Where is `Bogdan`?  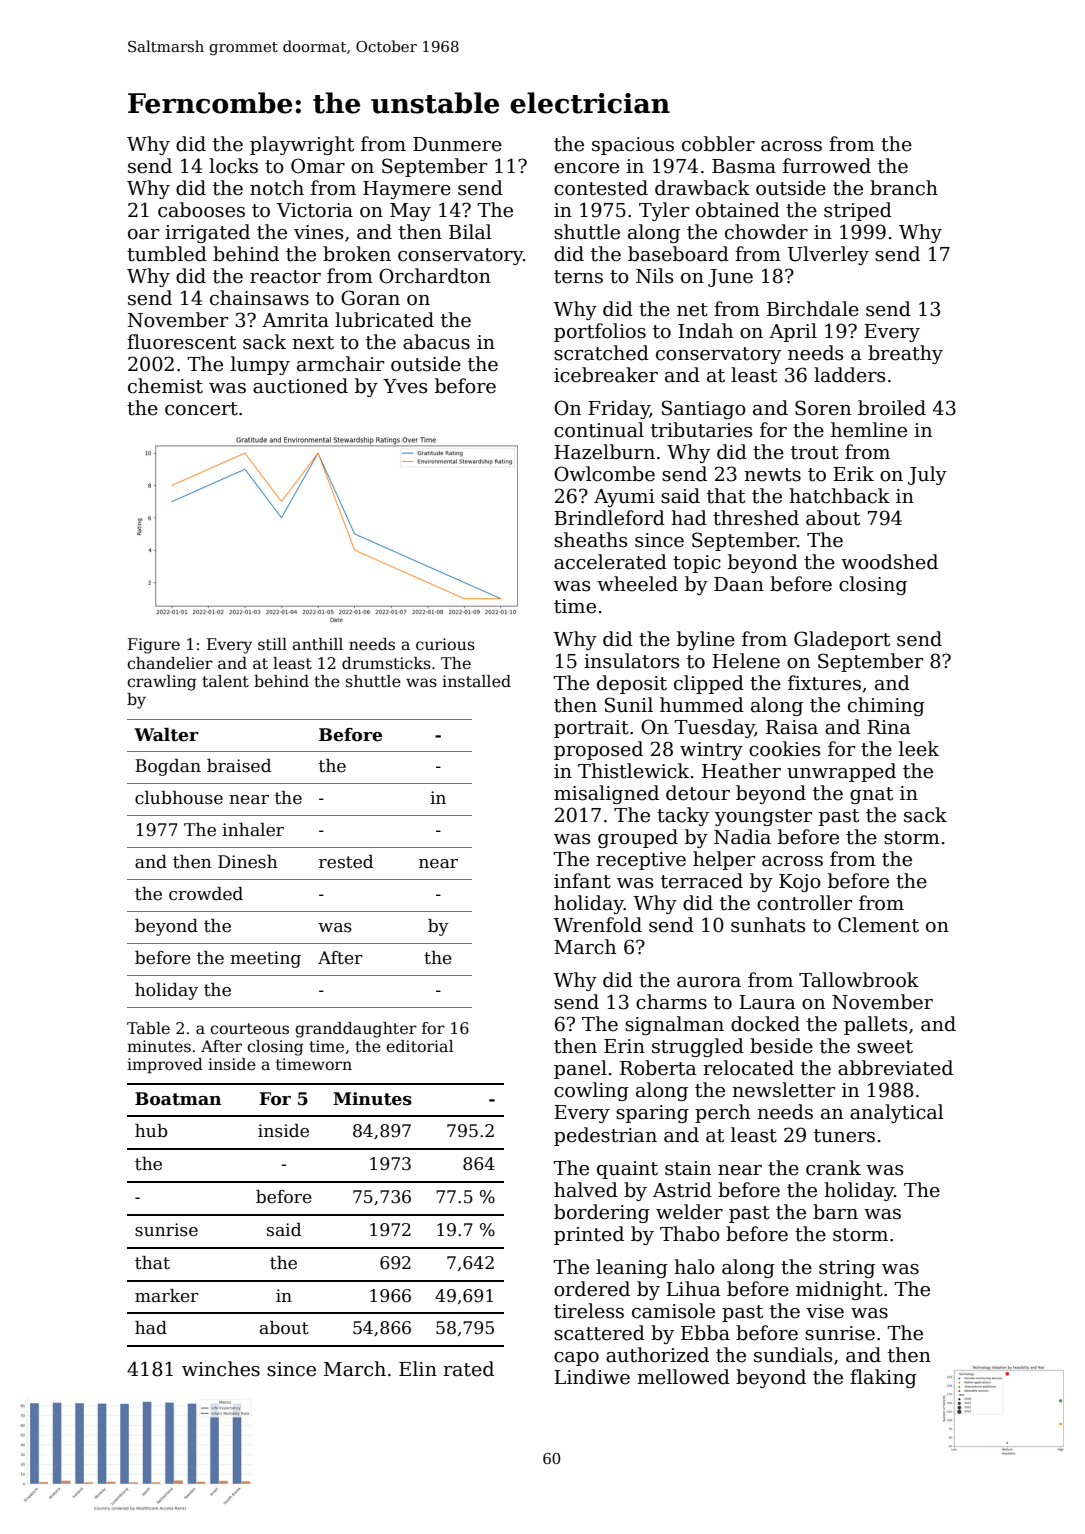 Bogdan is located at coordinates (168, 767).
